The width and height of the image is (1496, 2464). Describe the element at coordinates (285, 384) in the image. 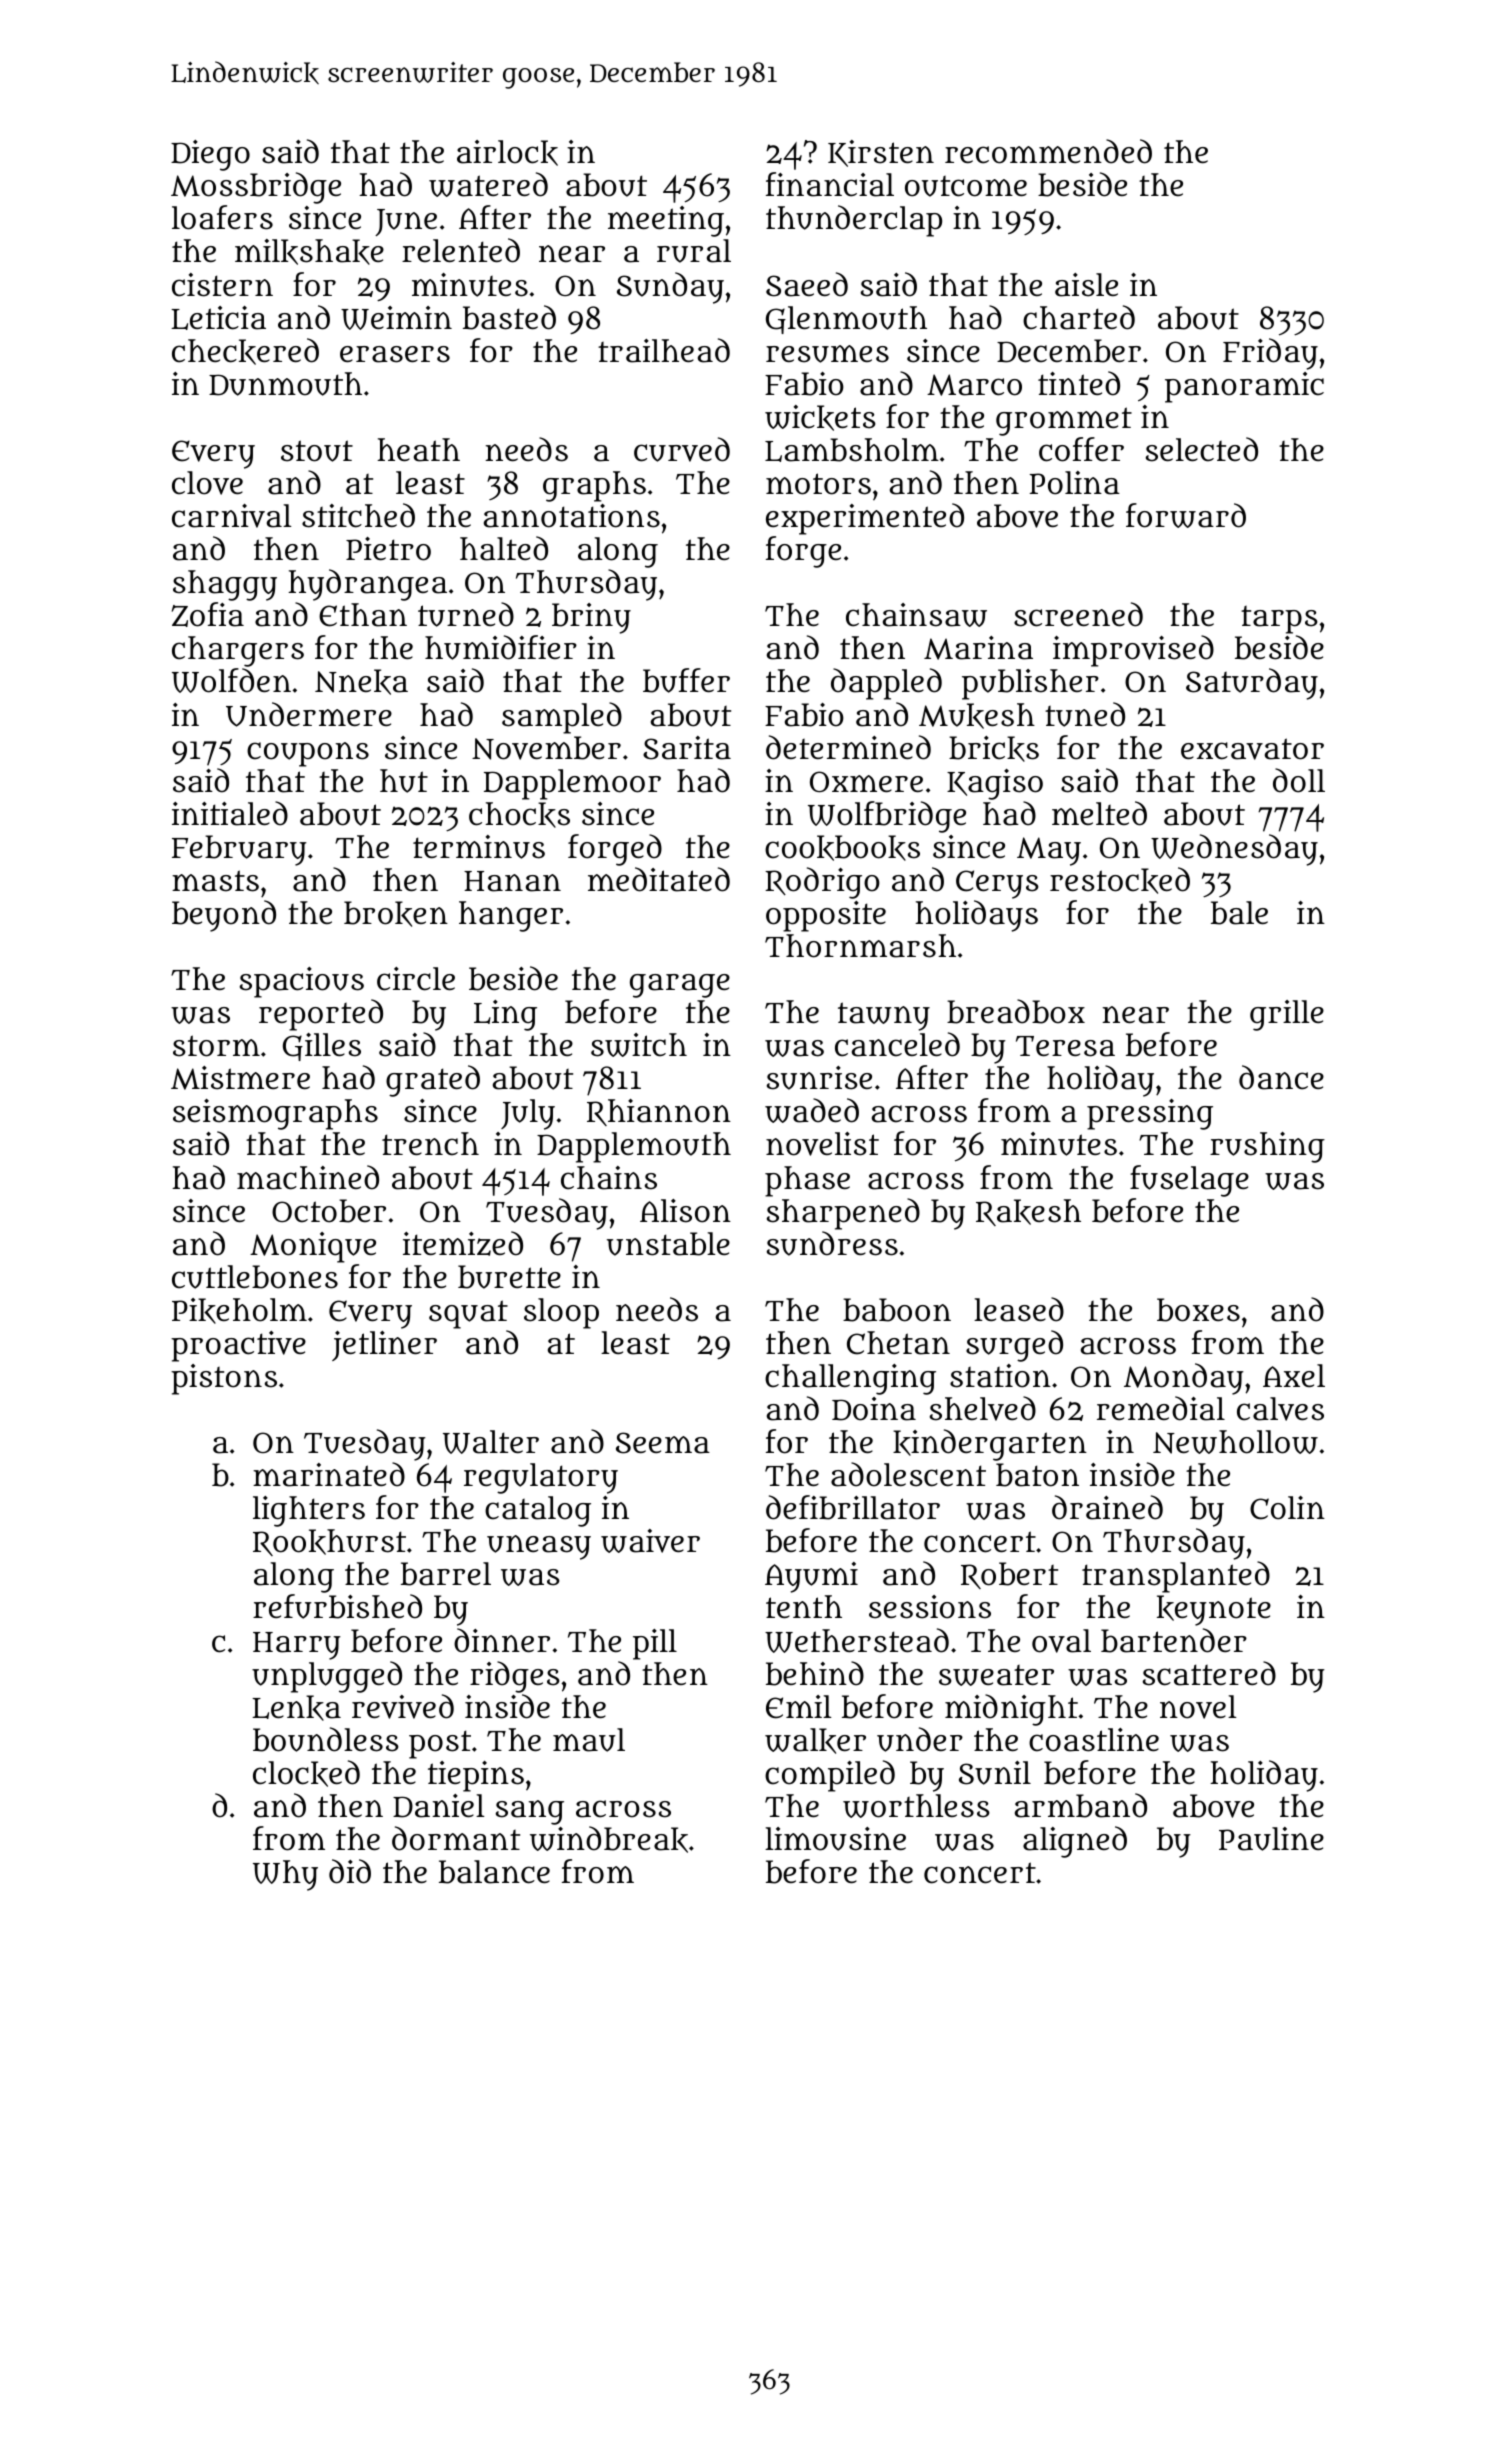

I see `Dunmouth` at that location.
